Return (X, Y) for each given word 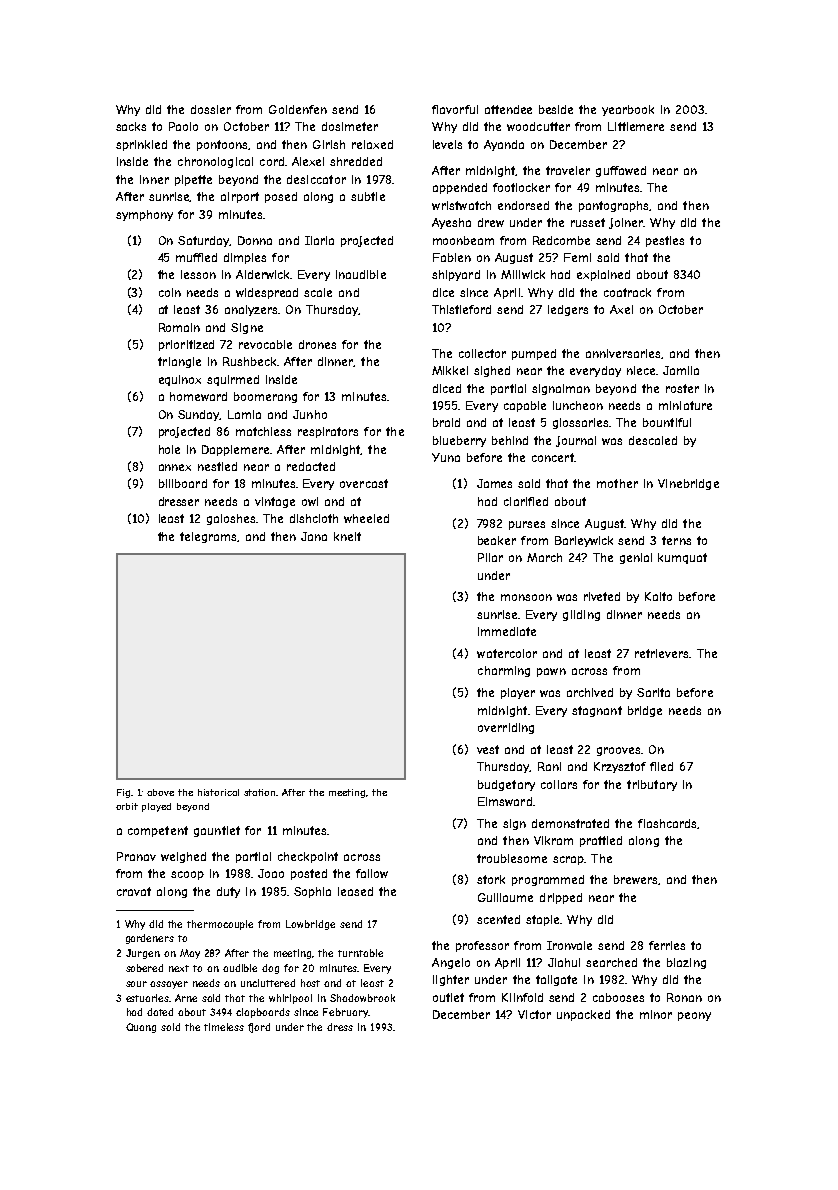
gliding (581, 615)
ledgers (568, 310)
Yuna (446, 457)
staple (542, 920)
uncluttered (268, 983)
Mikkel (450, 370)
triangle (179, 362)
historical (218, 792)
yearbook (628, 110)
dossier (211, 109)
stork (491, 879)
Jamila (681, 370)
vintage (275, 502)
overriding (506, 728)
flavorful (455, 109)
